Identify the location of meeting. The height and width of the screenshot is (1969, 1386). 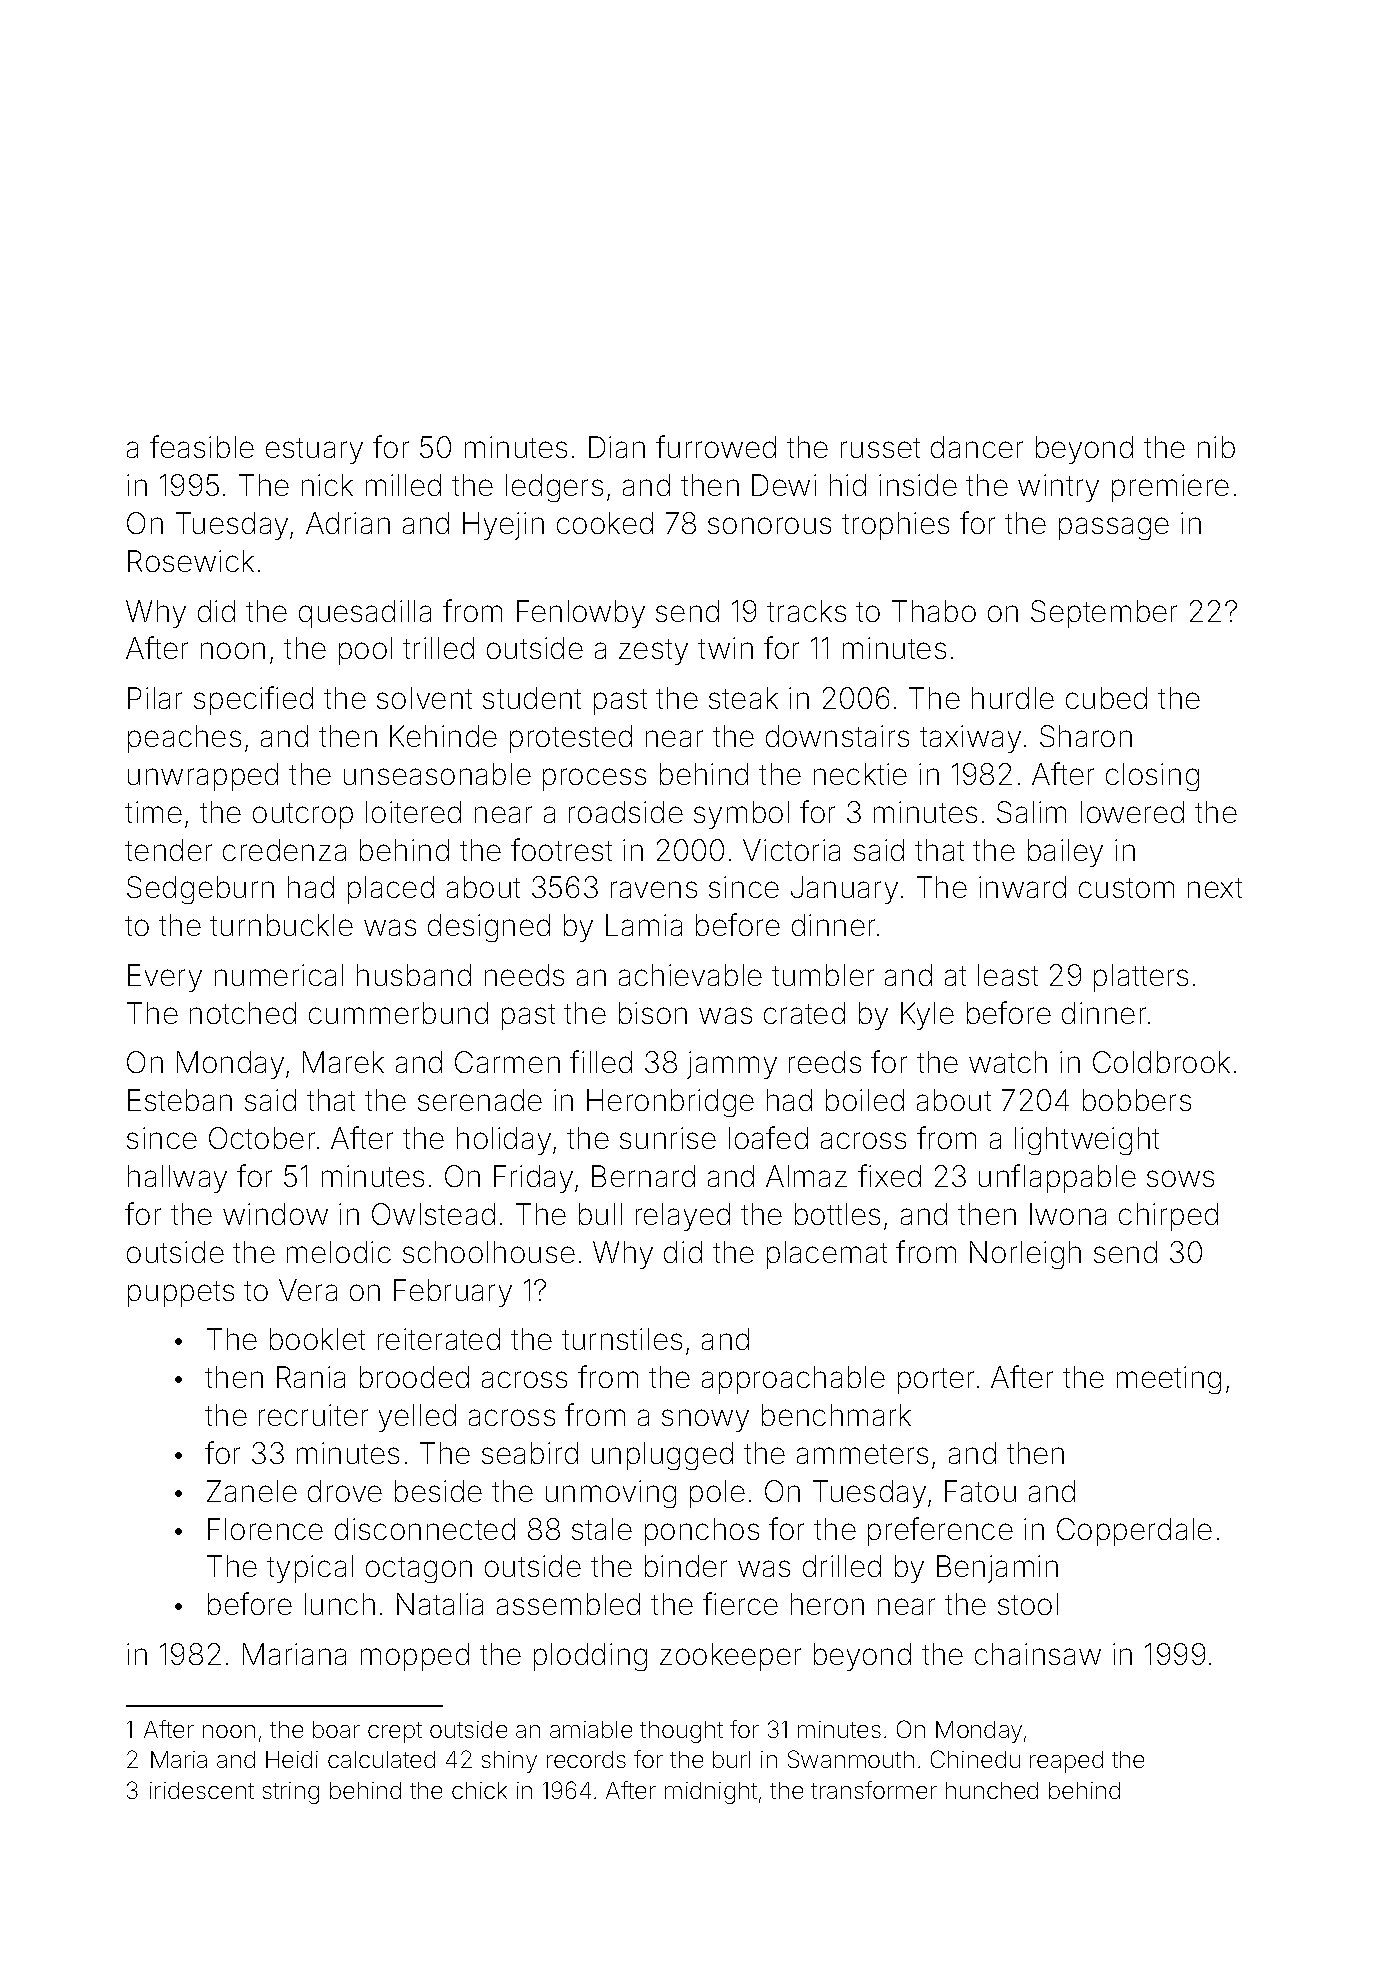
(1169, 1380).
